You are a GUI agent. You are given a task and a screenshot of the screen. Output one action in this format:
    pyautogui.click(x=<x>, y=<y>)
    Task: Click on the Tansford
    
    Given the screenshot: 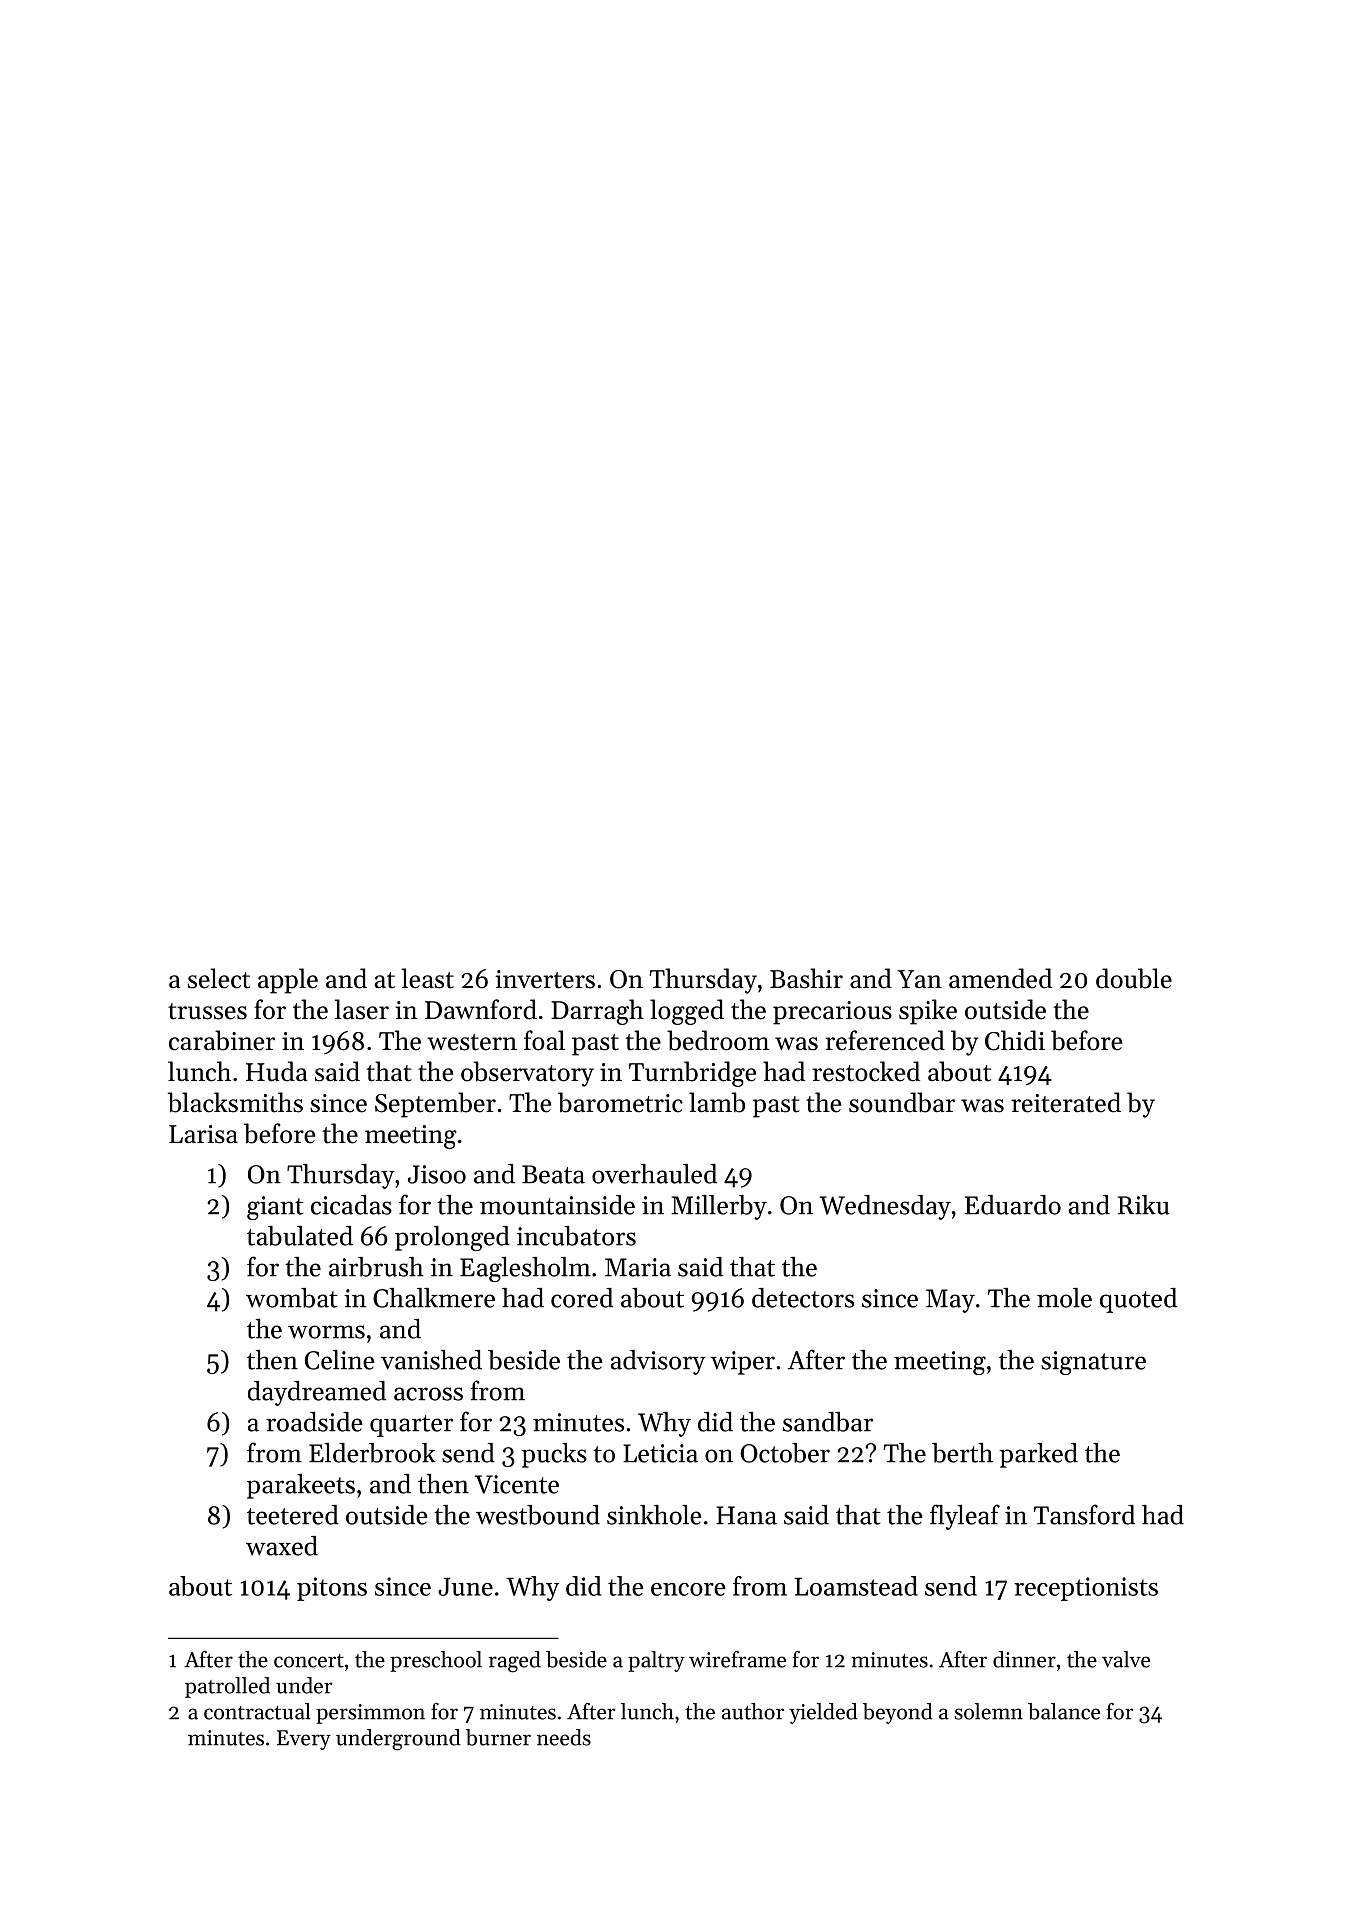 What is the action you would take?
    pyautogui.click(x=1084, y=1514)
